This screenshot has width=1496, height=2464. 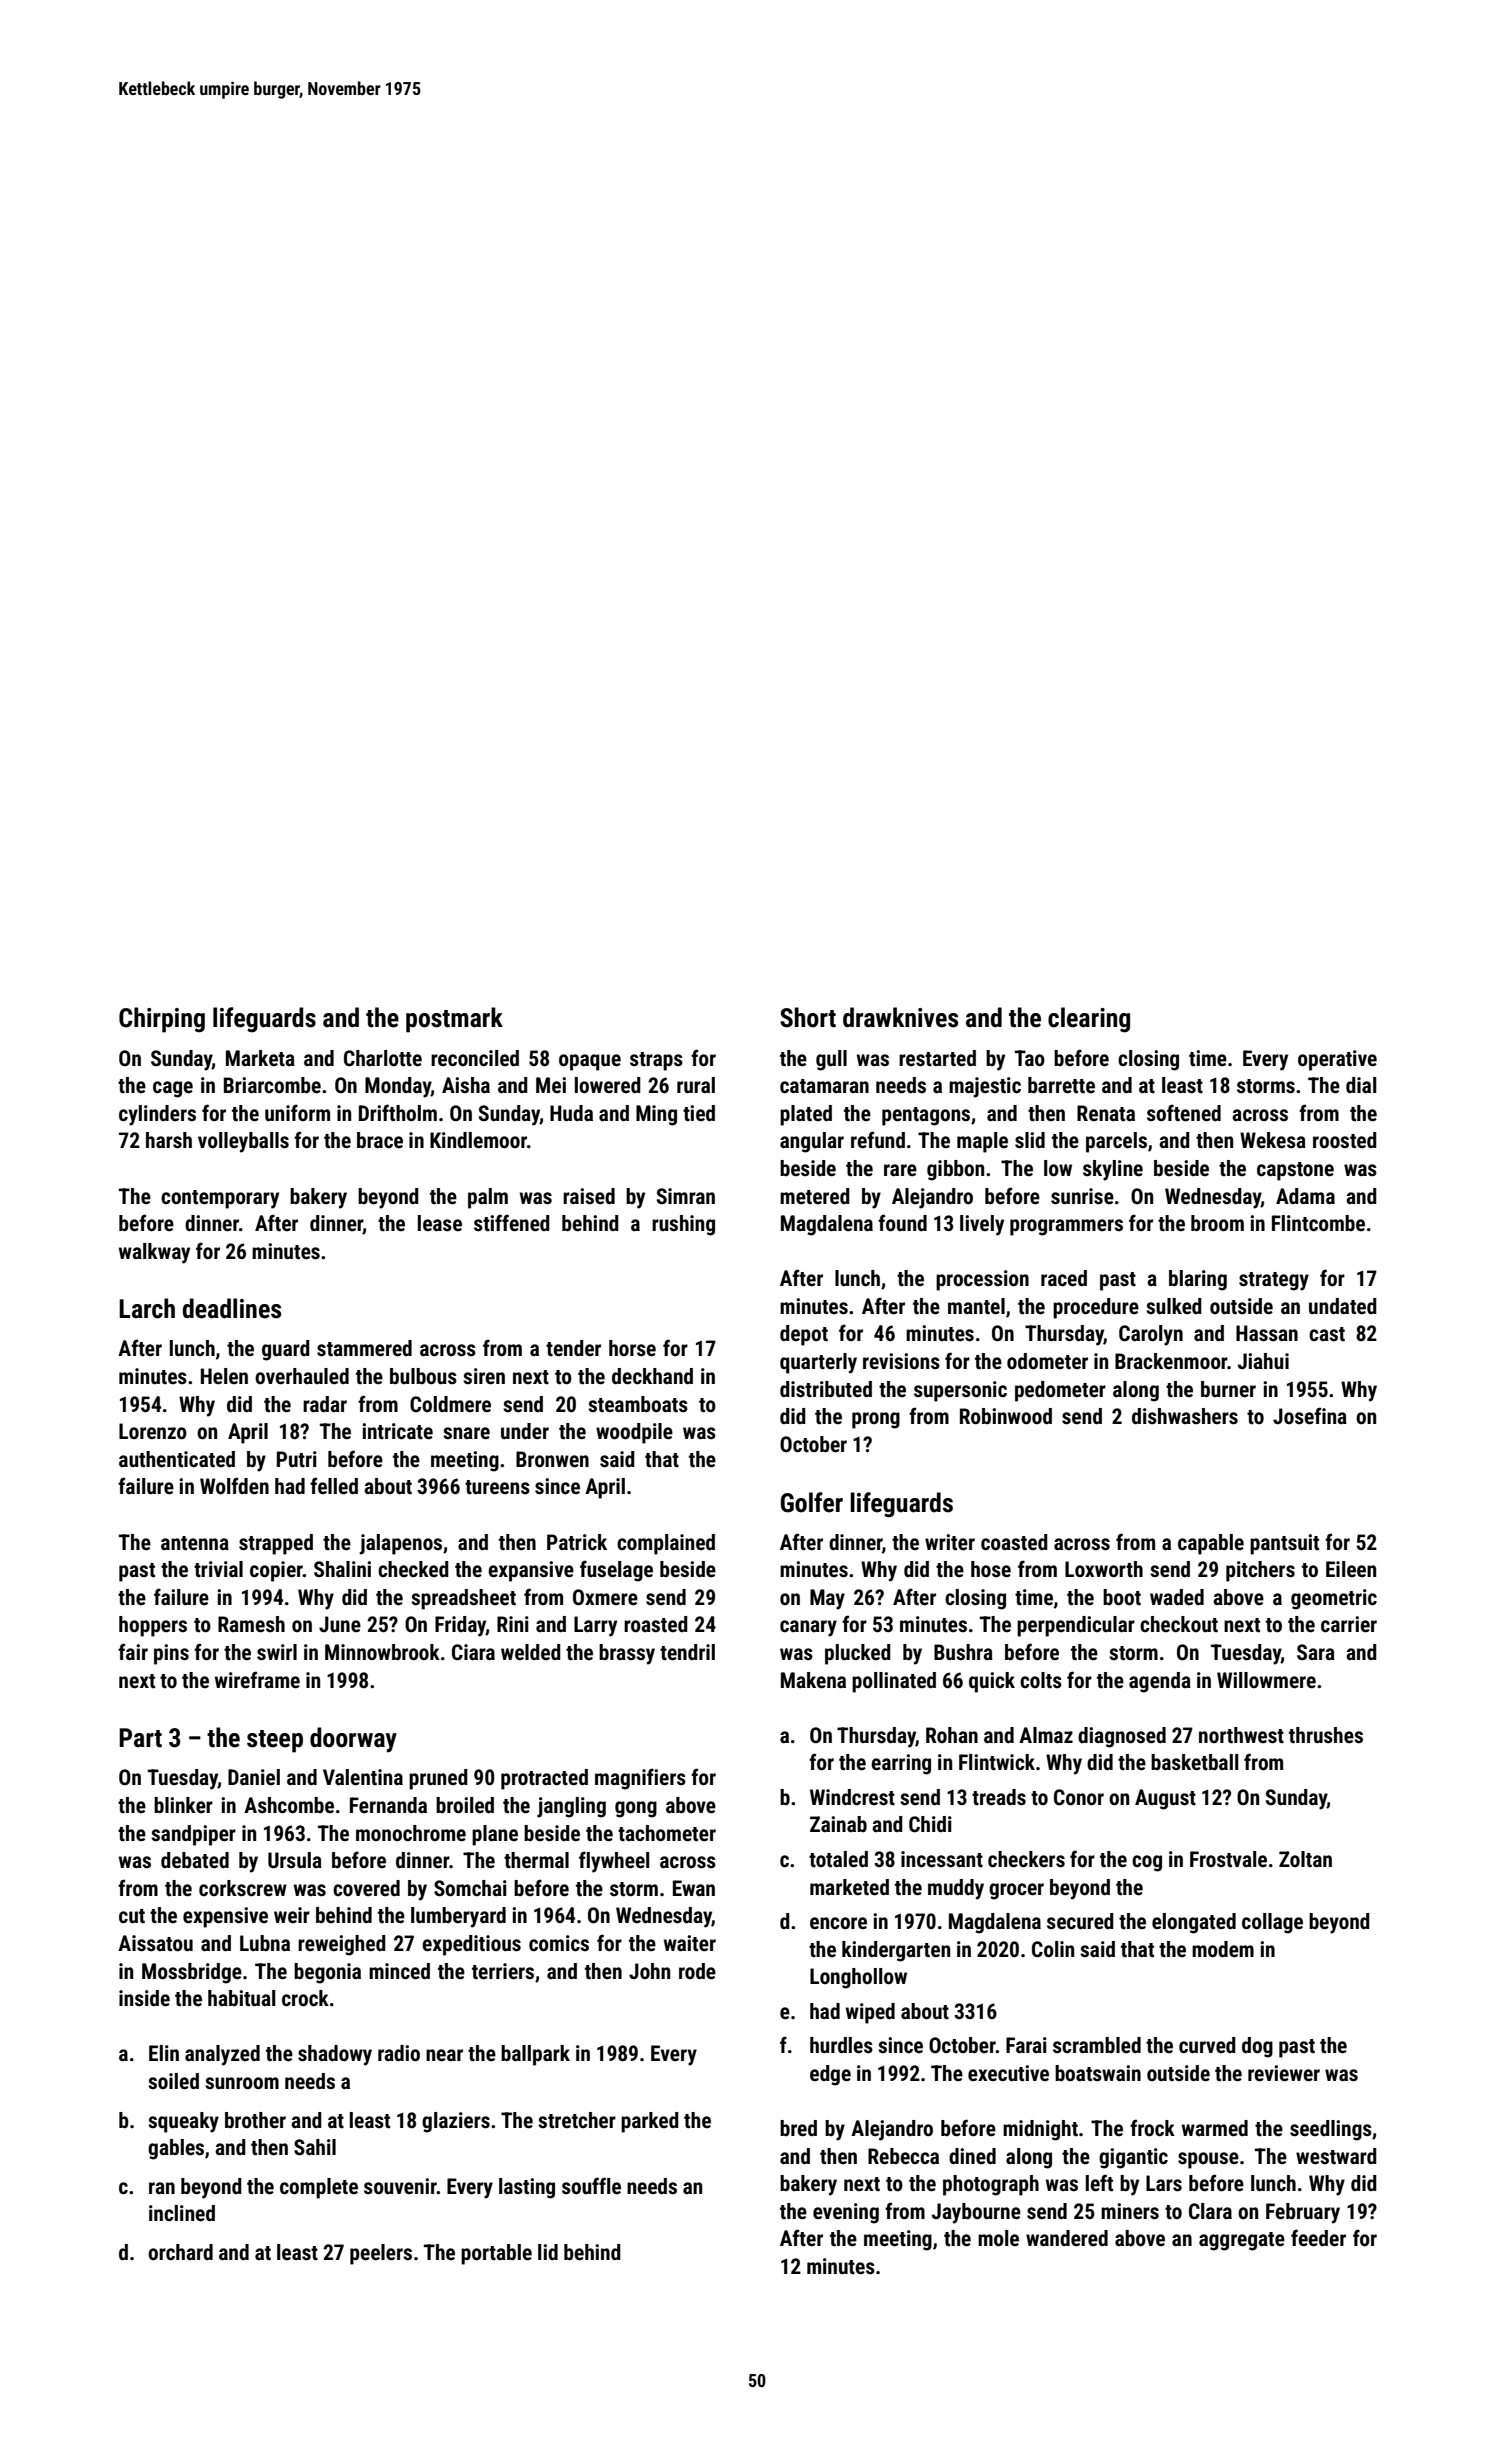 What do you see at coordinates (1198, 1280) in the screenshot?
I see `blaring` at bounding box center [1198, 1280].
